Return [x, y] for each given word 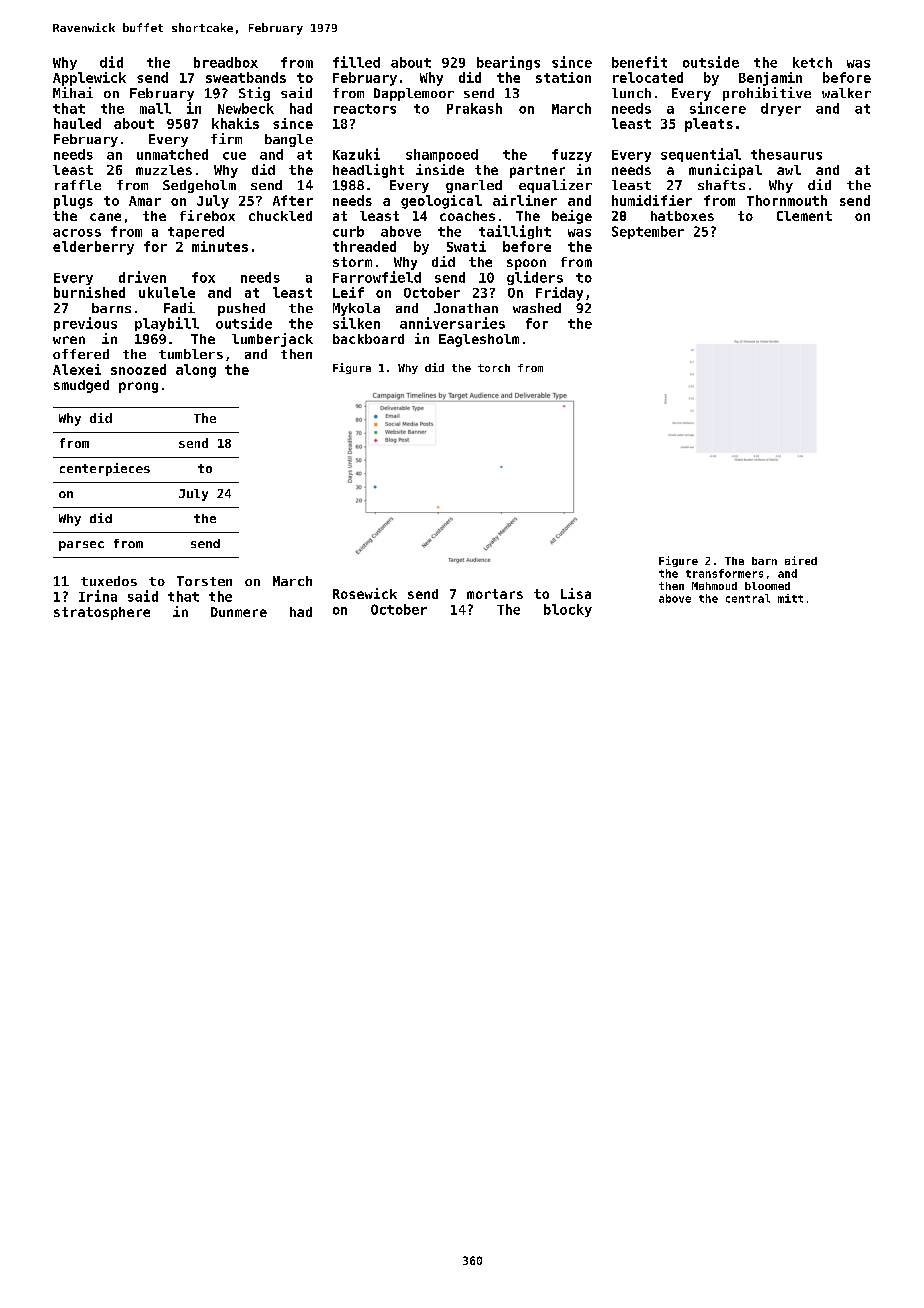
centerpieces [105, 469]
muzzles [164, 170]
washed [537, 308]
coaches [467, 216]
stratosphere [102, 613]
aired [801, 560]
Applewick [89, 79]
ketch [812, 62]
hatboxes [682, 216]
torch [494, 368]
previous [85, 324]
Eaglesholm [479, 340]
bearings [508, 63]
